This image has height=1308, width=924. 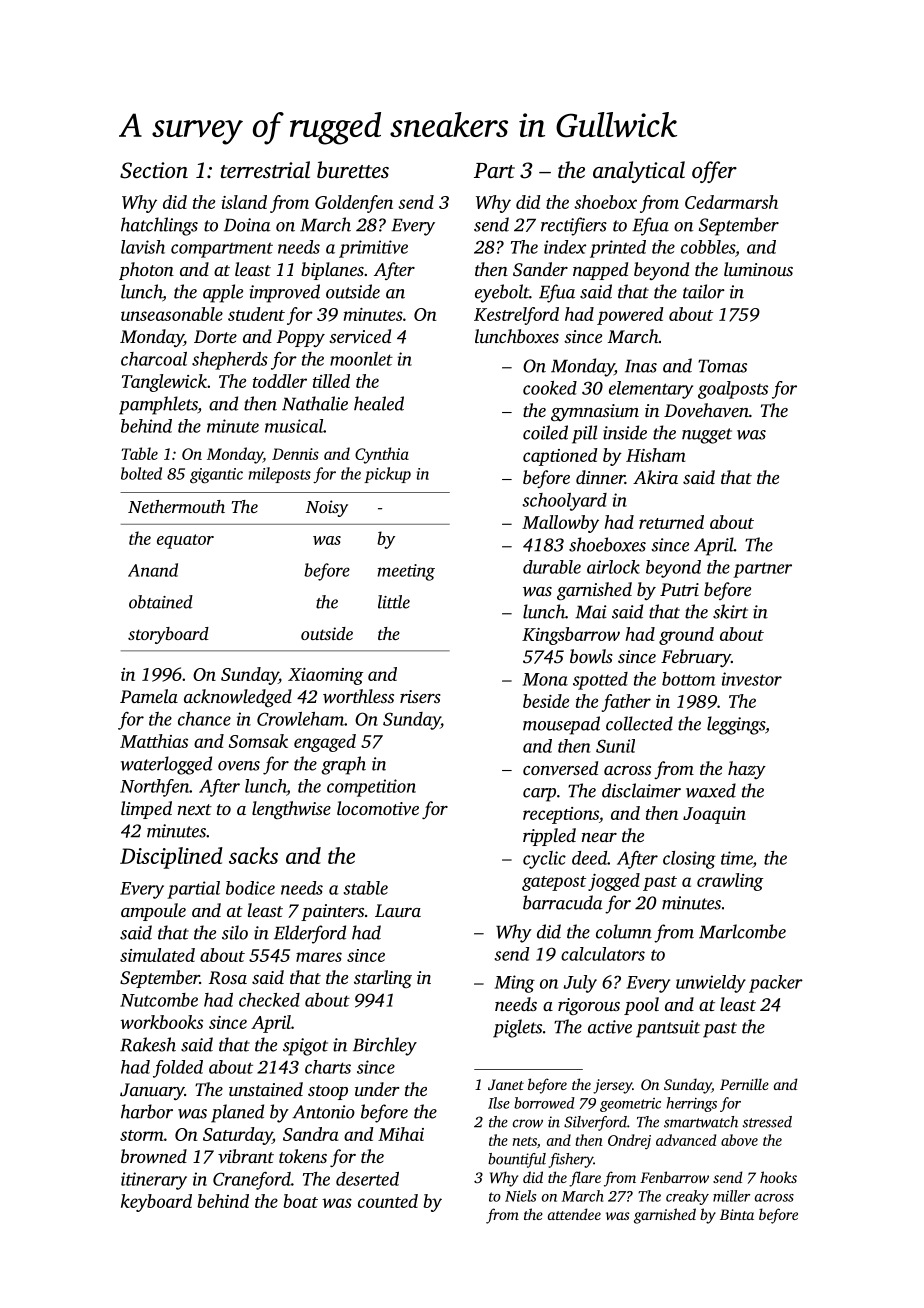 What do you see at coordinates (385, 1046) in the image?
I see `Birchley` at bounding box center [385, 1046].
